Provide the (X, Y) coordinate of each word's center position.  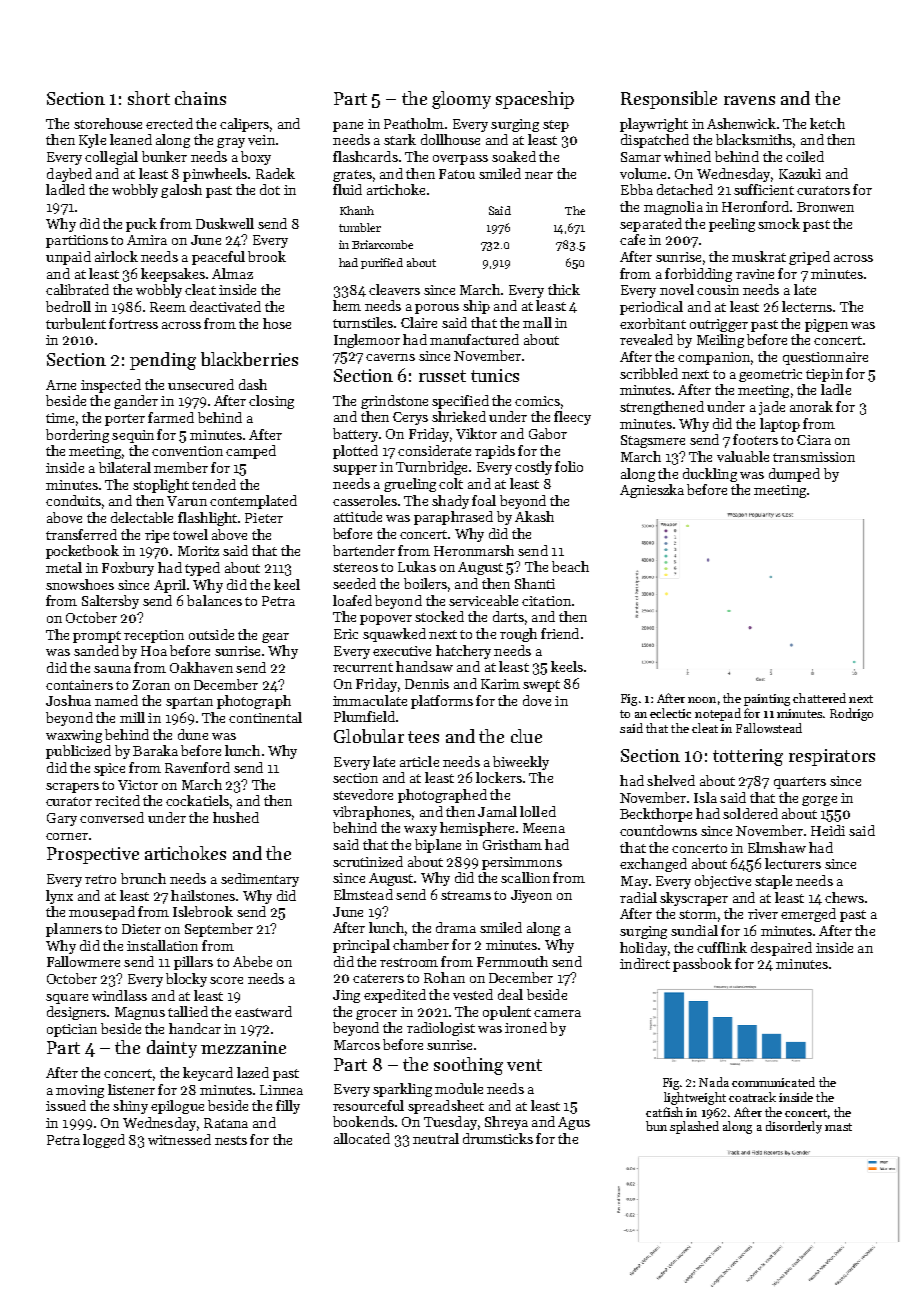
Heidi (828, 830)
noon (702, 700)
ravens (749, 100)
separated (651, 225)
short (149, 98)
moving (80, 1091)
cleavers (394, 289)
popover (386, 620)
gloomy (461, 100)
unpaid (68, 258)
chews (844, 897)
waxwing (74, 736)
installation (162, 945)
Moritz (198, 551)
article (419, 761)
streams (466, 895)
